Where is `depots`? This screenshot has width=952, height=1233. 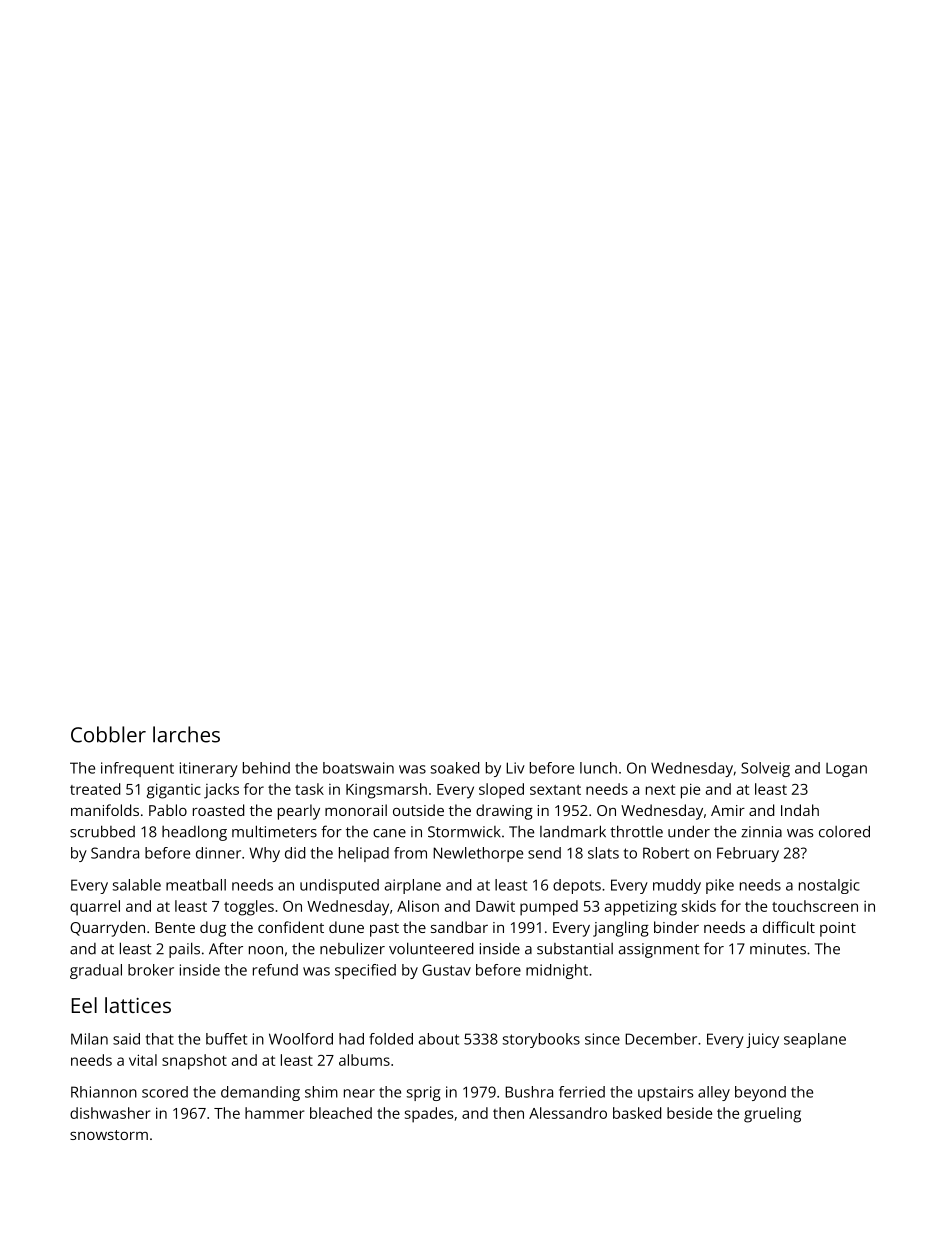
depots is located at coordinates (577, 886).
